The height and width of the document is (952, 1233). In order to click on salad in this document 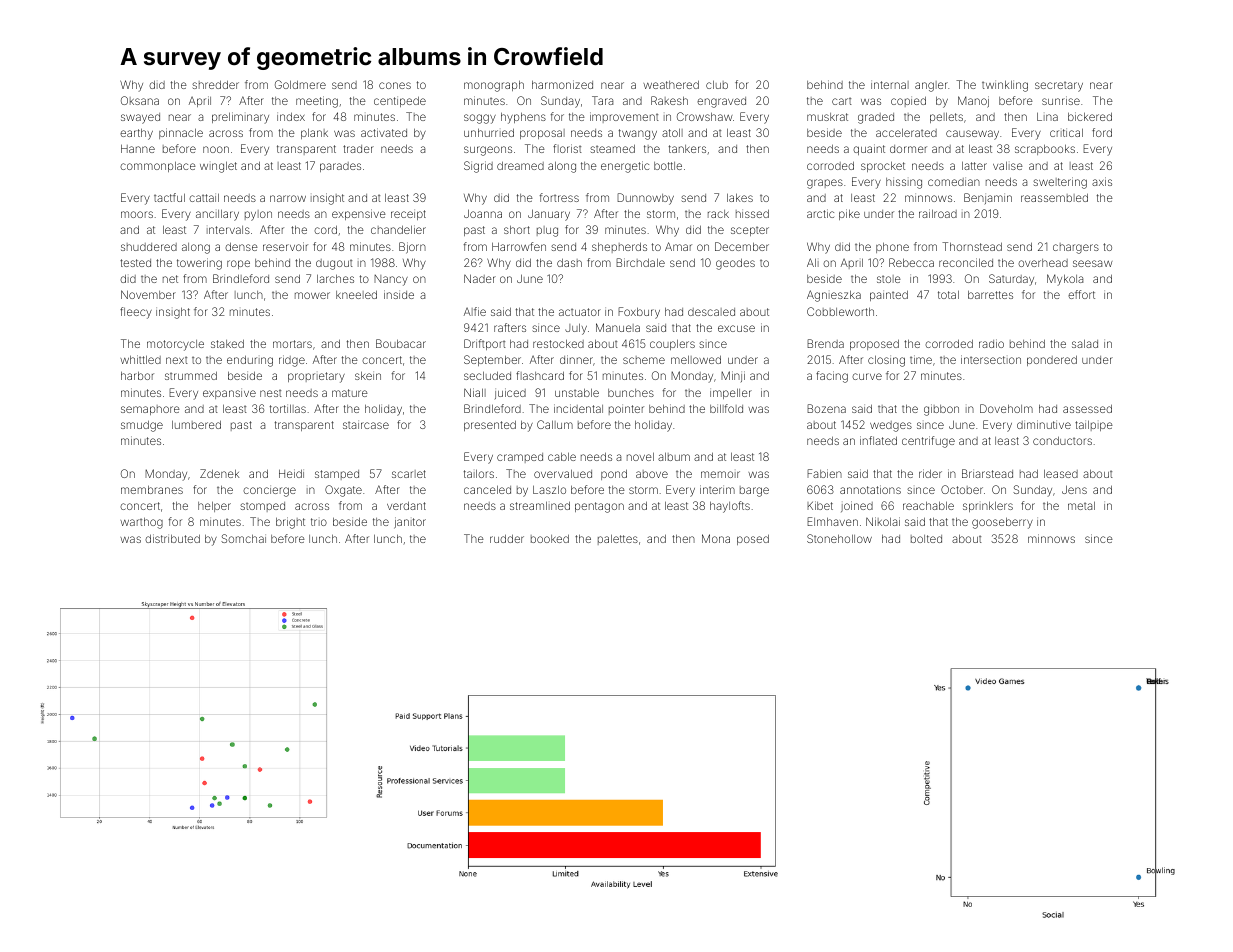, I will do `click(1085, 343)`.
